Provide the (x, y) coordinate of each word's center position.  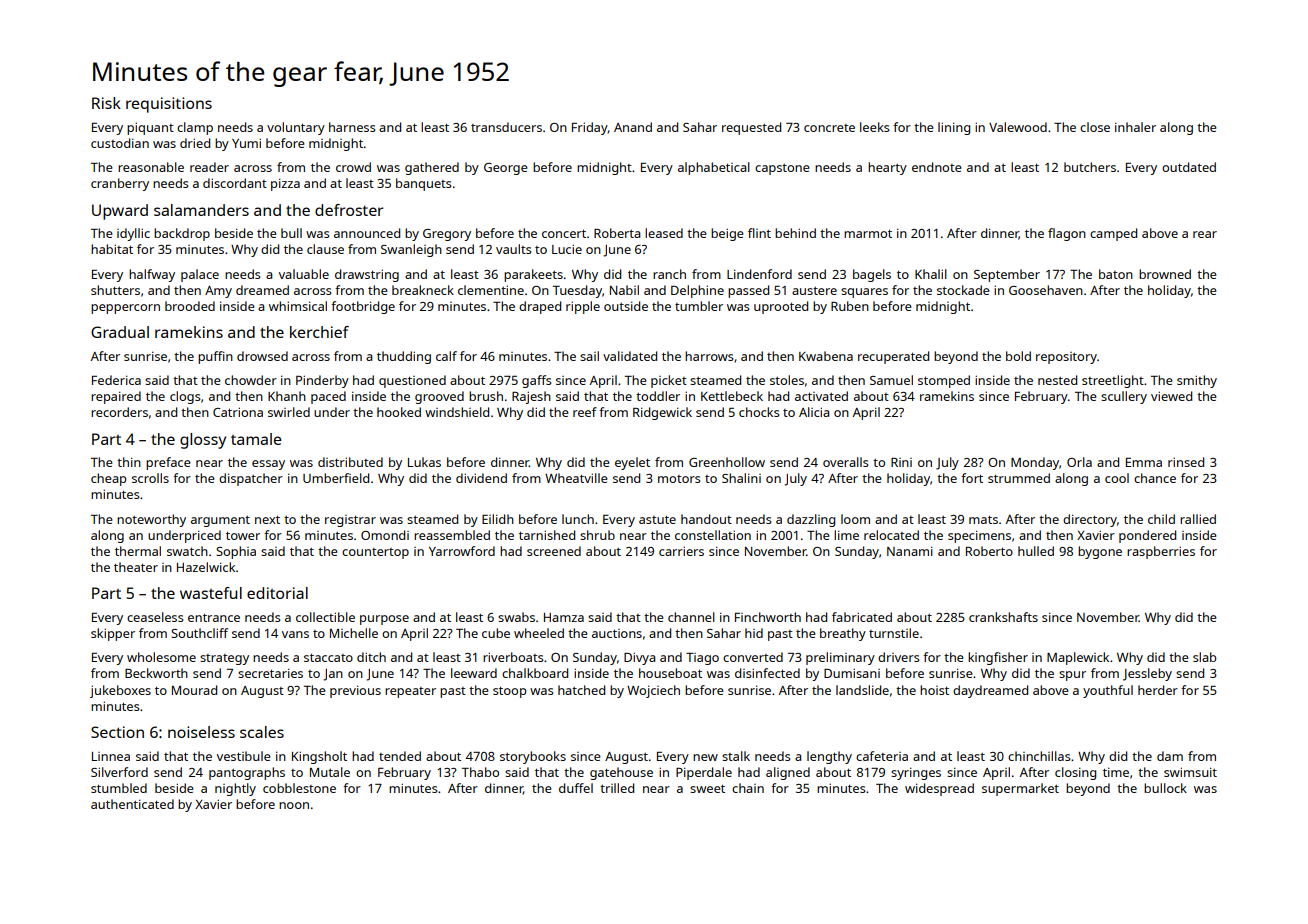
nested (1057, 380)
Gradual (120, 332)
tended (400, 756)
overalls (845, 462)
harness (352, 127)
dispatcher (251, 479)
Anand (633, 127)
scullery (1124, 397)
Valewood (1018, 127)
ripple (583, 307)
